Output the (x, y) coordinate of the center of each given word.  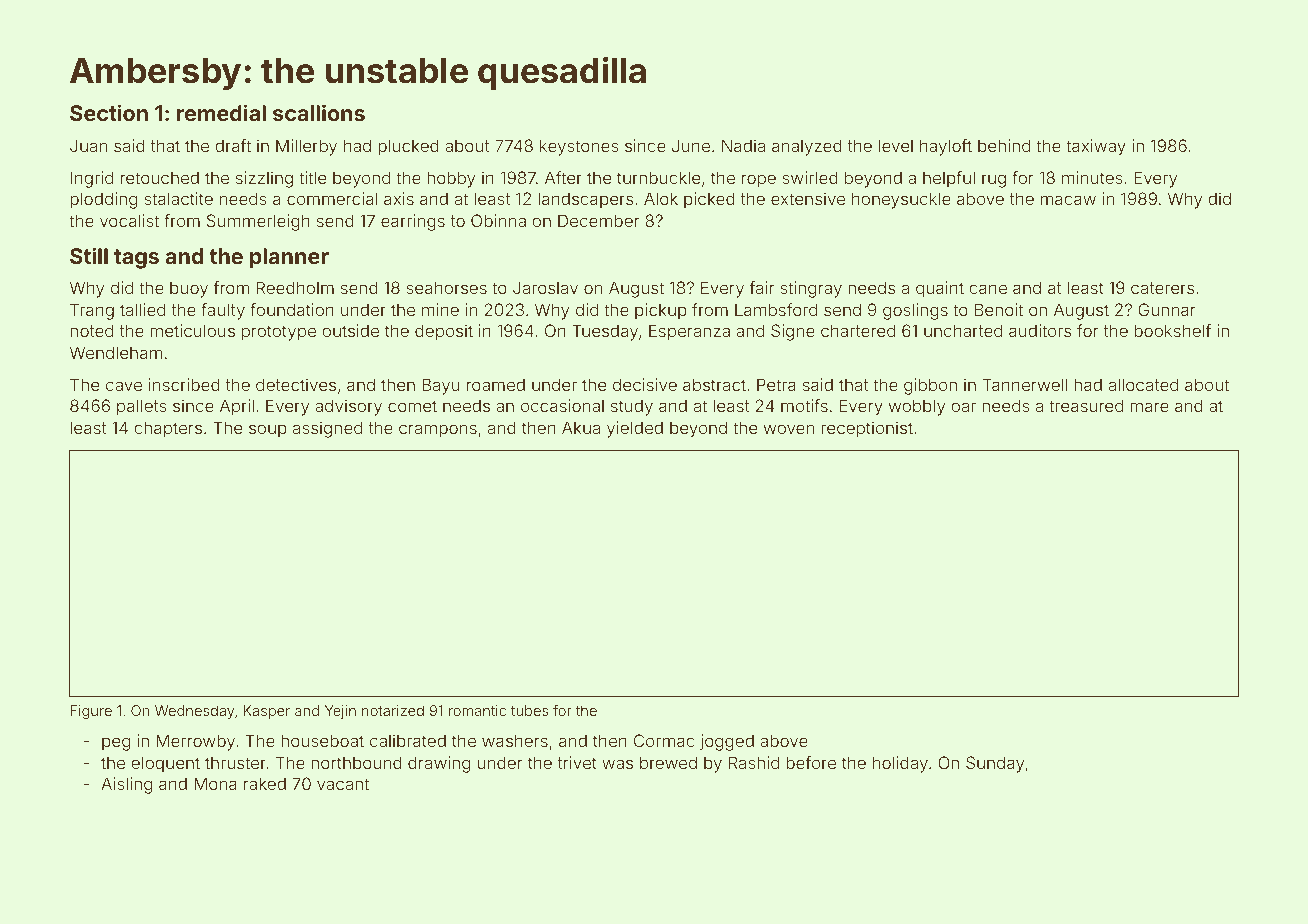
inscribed (184, 384)
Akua (581, 427)
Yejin (340, 712)
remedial (221, 112)
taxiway (1096, 147)
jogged (727, 742)
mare (1149, 407)
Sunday (995, 764)
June (691, 145)
